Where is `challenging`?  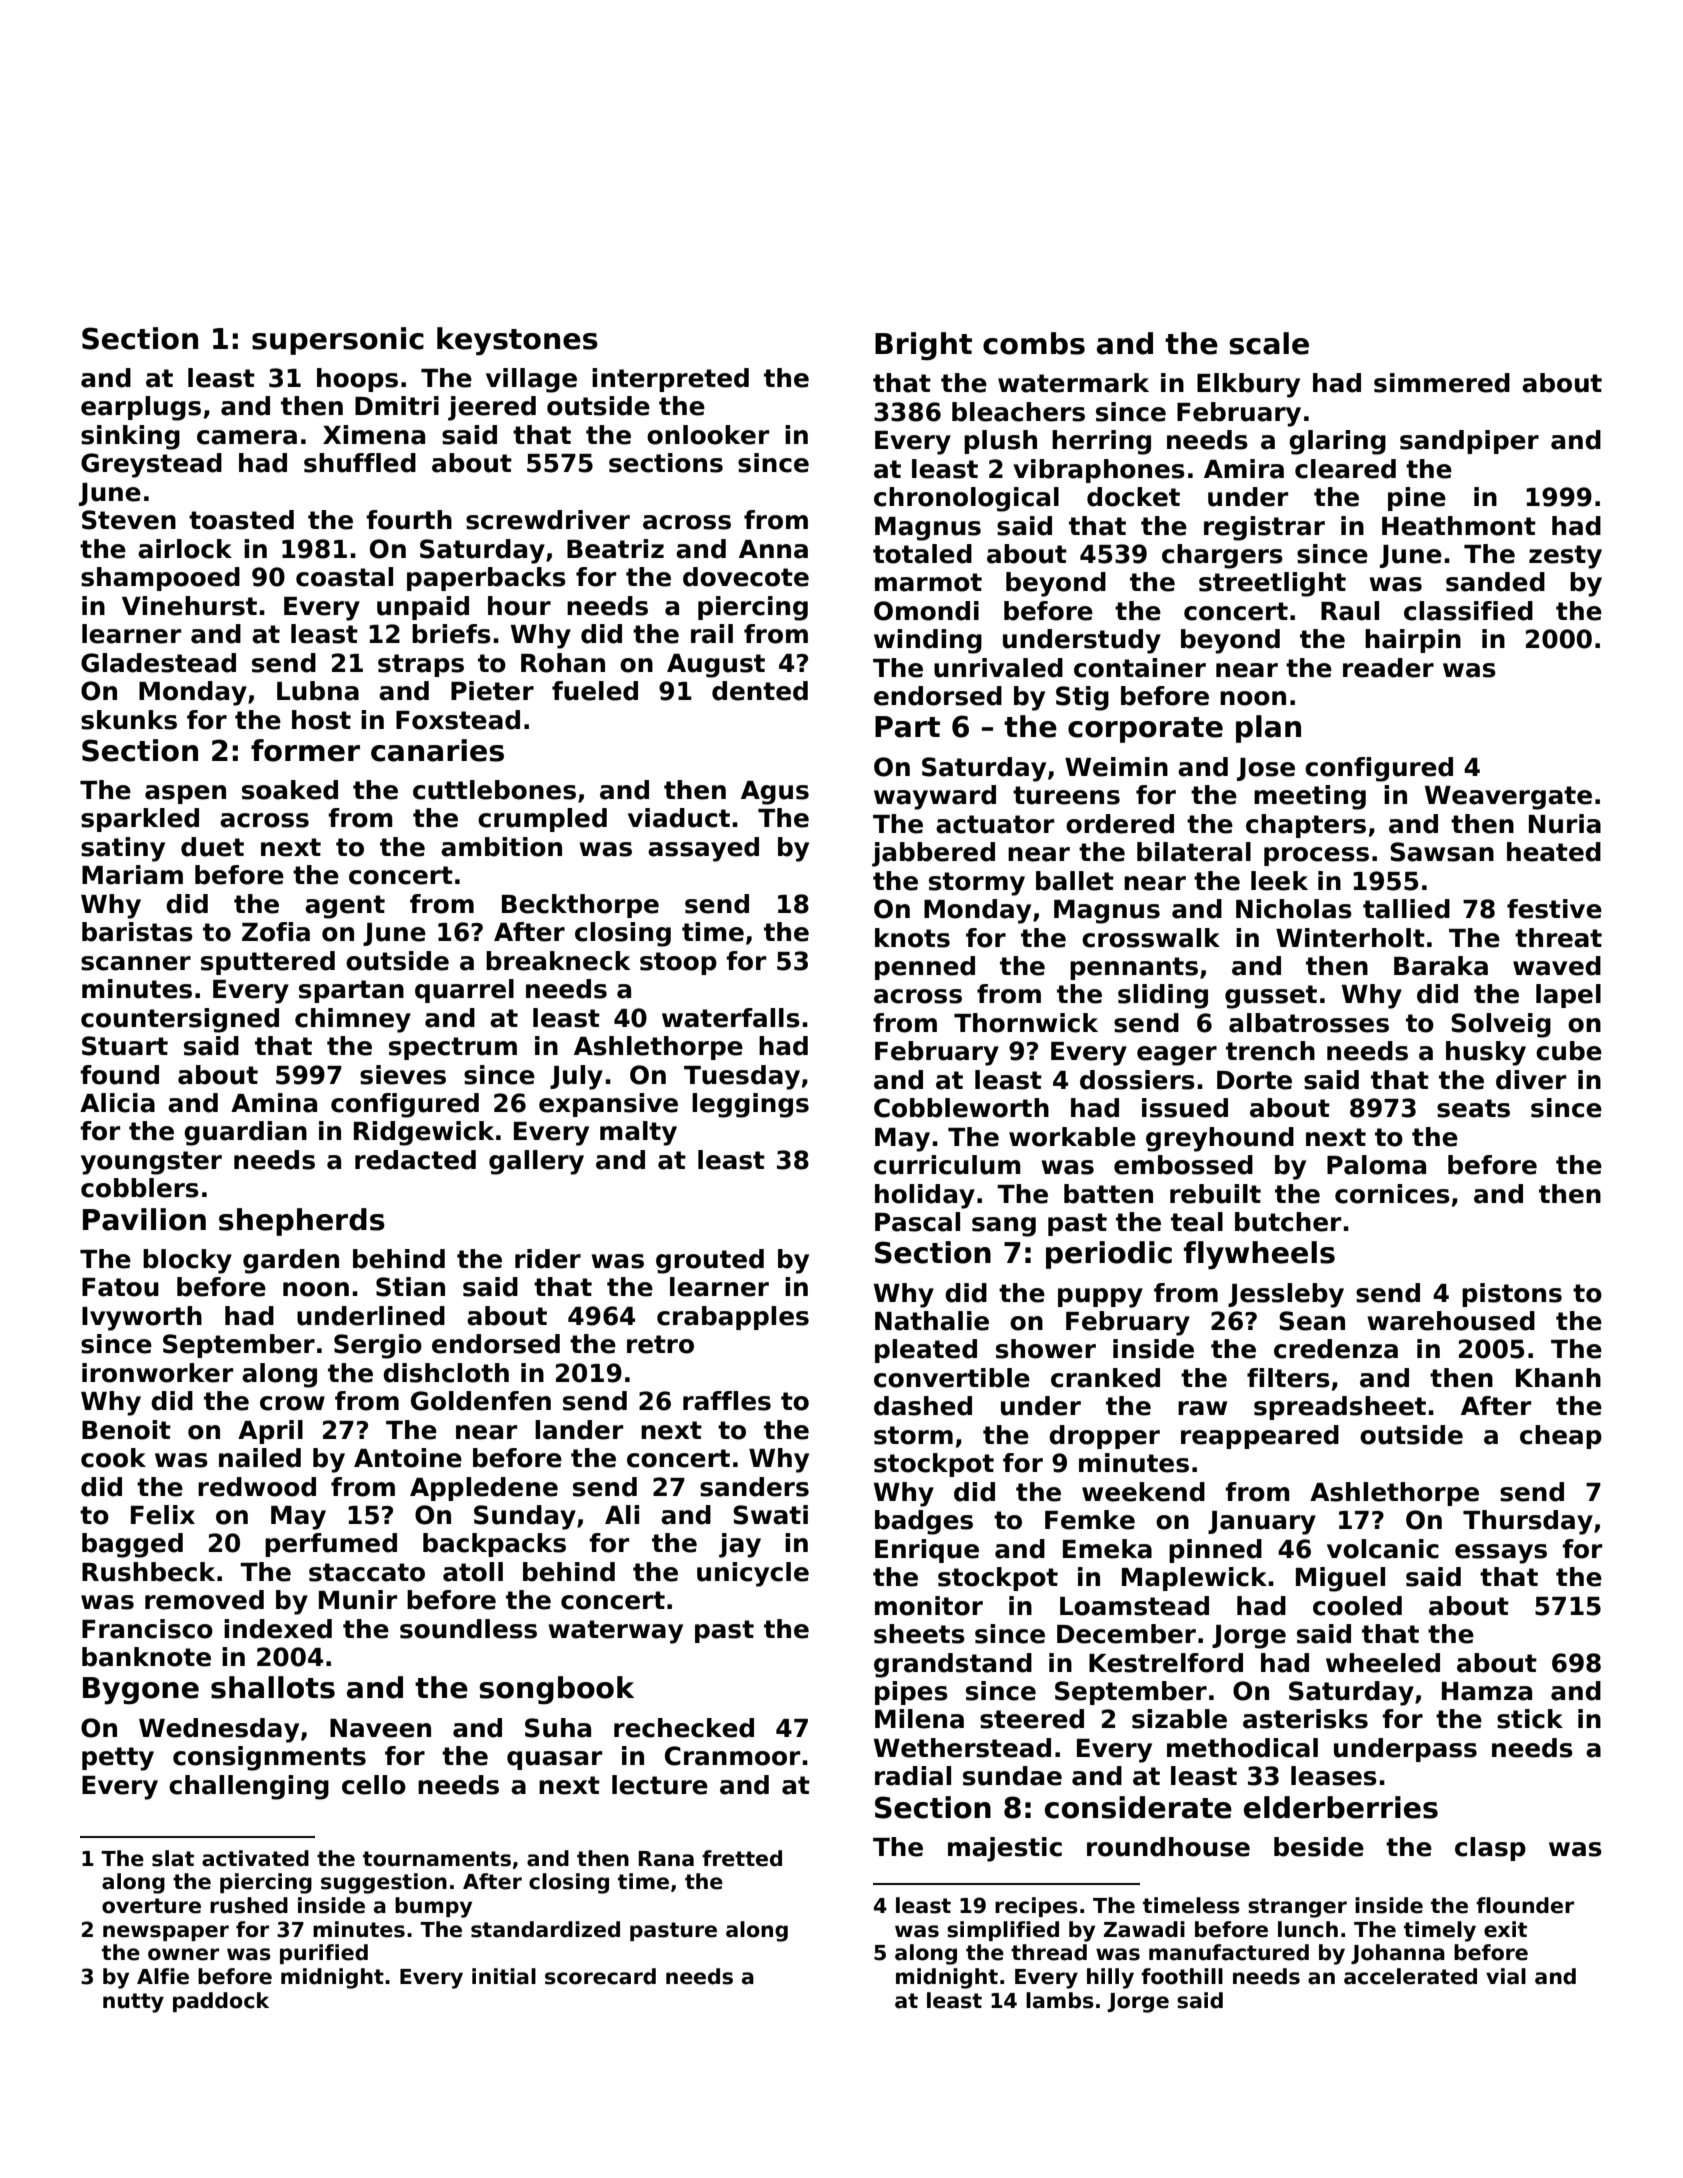 challenging is located at coordinates (249, 1787).
